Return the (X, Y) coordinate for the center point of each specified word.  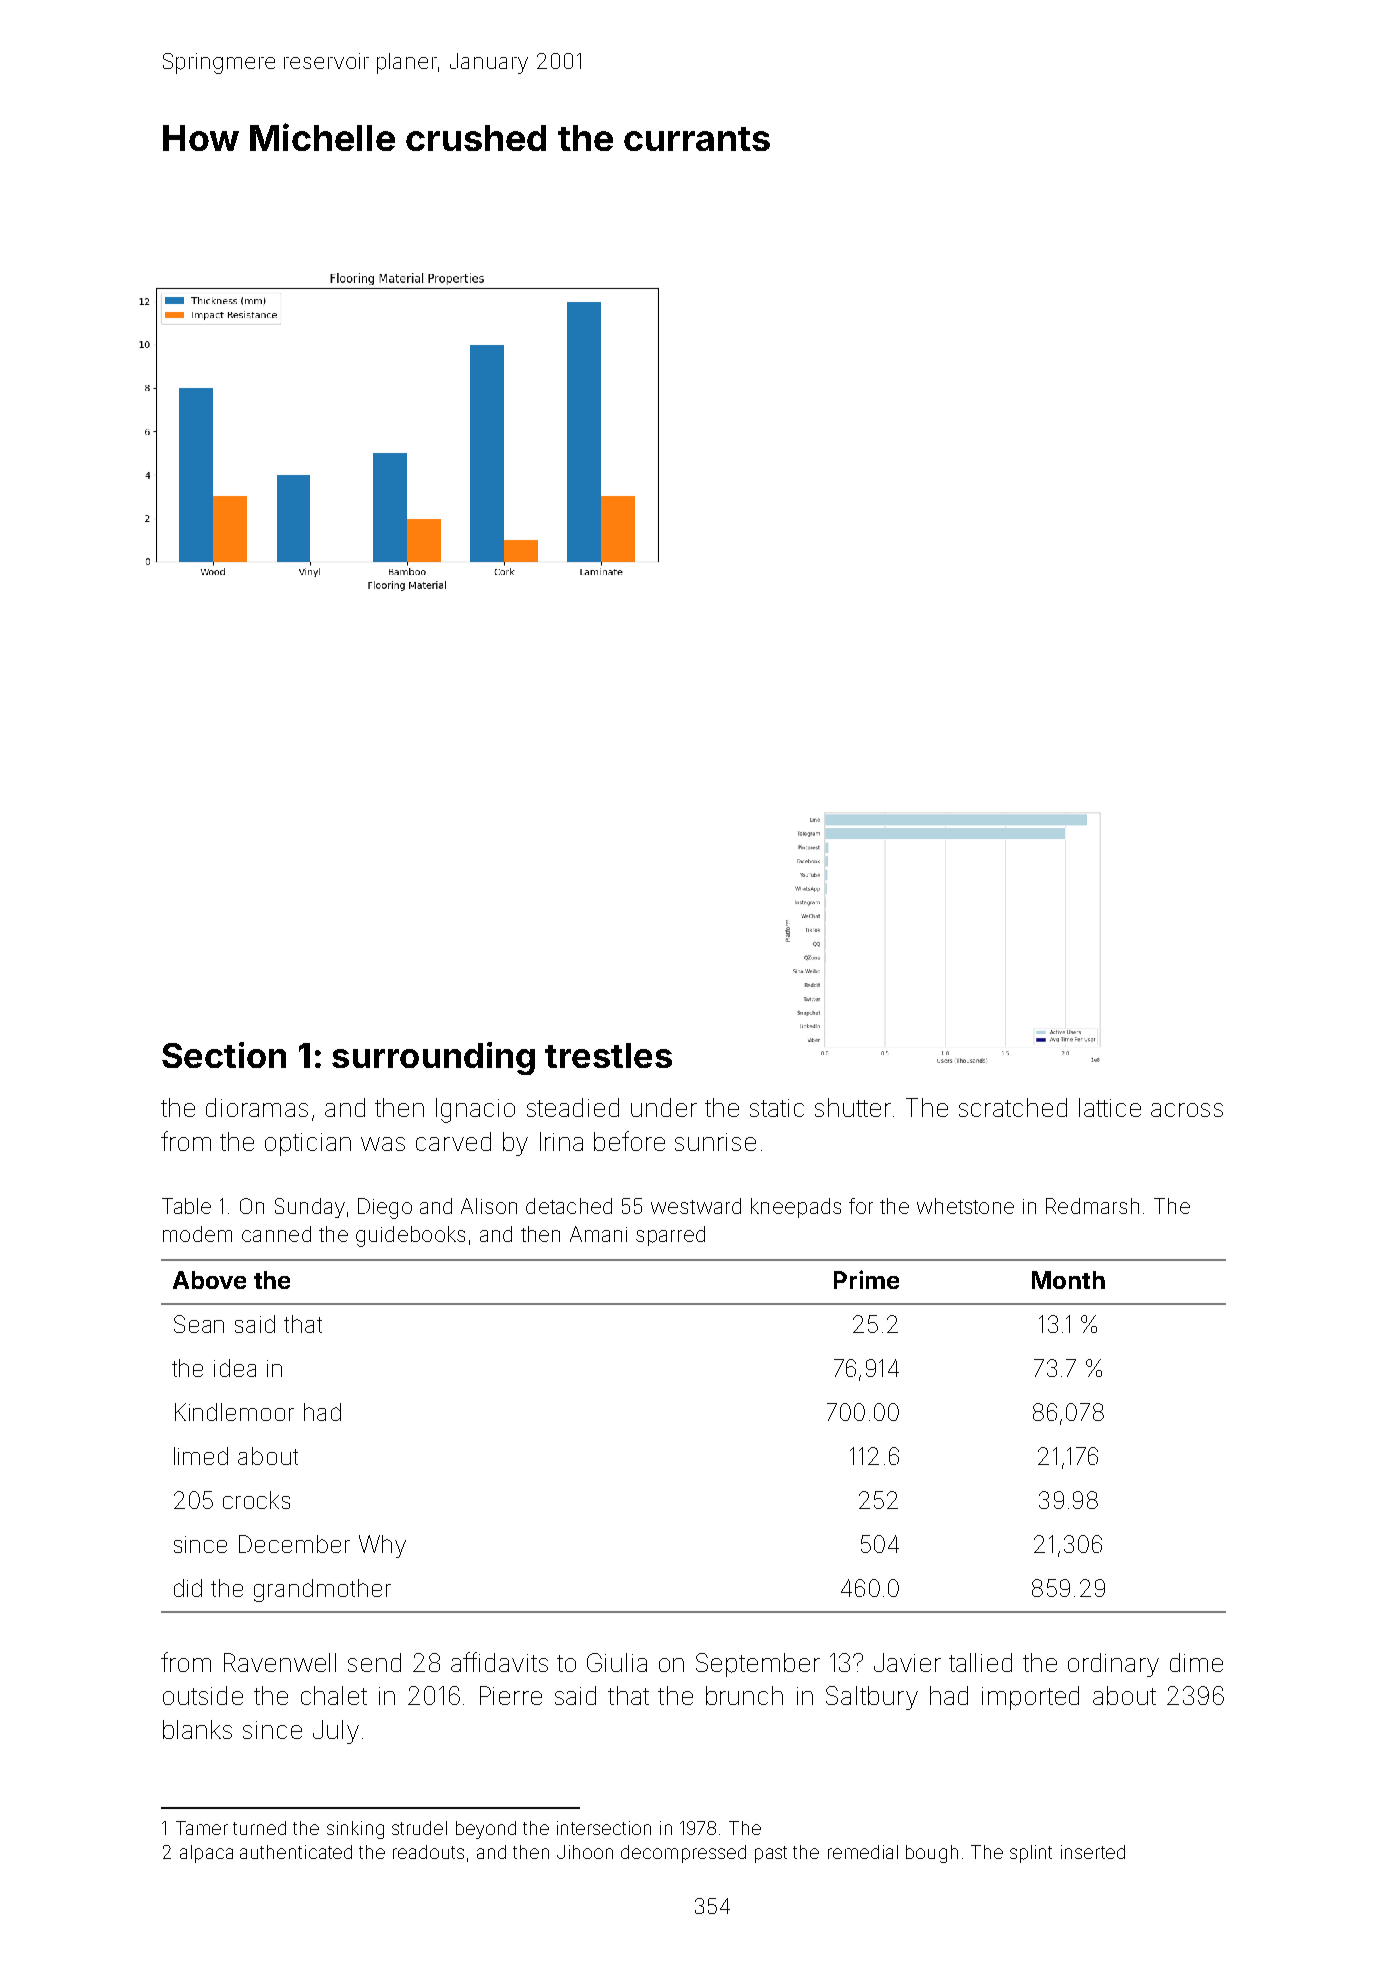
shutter (853, 1107)
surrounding (433, 1058)
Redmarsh (1092, 1206)
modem (197, 1234)
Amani (598, 1234)
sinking (355, 1830)
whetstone (965, 1206)
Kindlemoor (234, 1412)
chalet (334, 1695)
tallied (980, 1662)
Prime (866, 1279)
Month (1068, 1280)
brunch (744, 1695)
